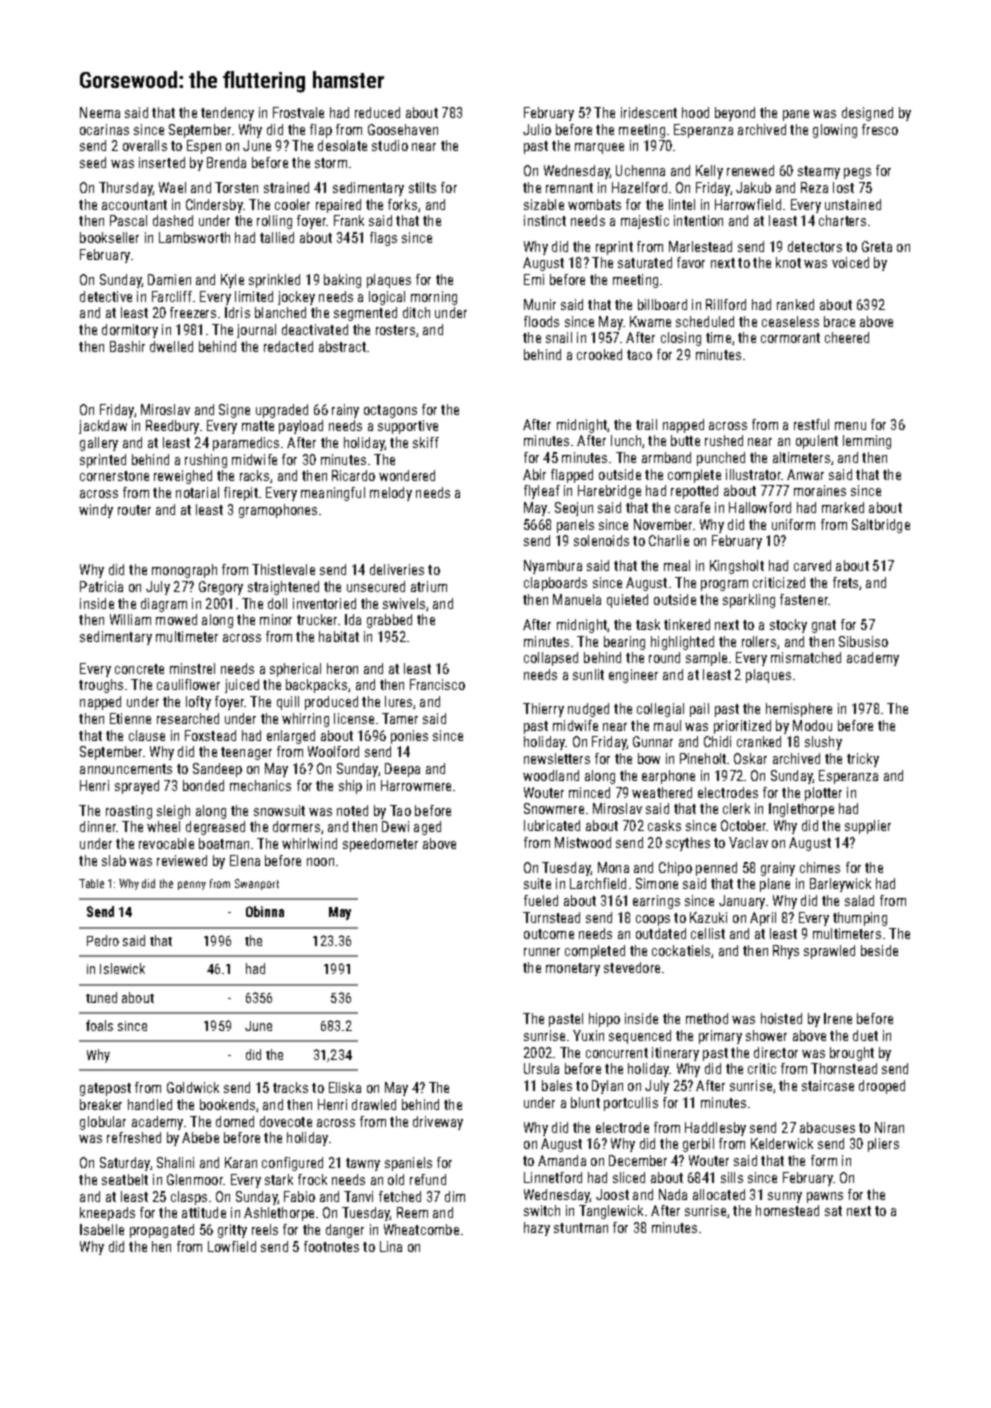 The height and width of the screenshot is (1408, 991). What do you see at coordinates (101, 586) in the screenshot?
I see `Patricia` at bounding box center [101, 586].
